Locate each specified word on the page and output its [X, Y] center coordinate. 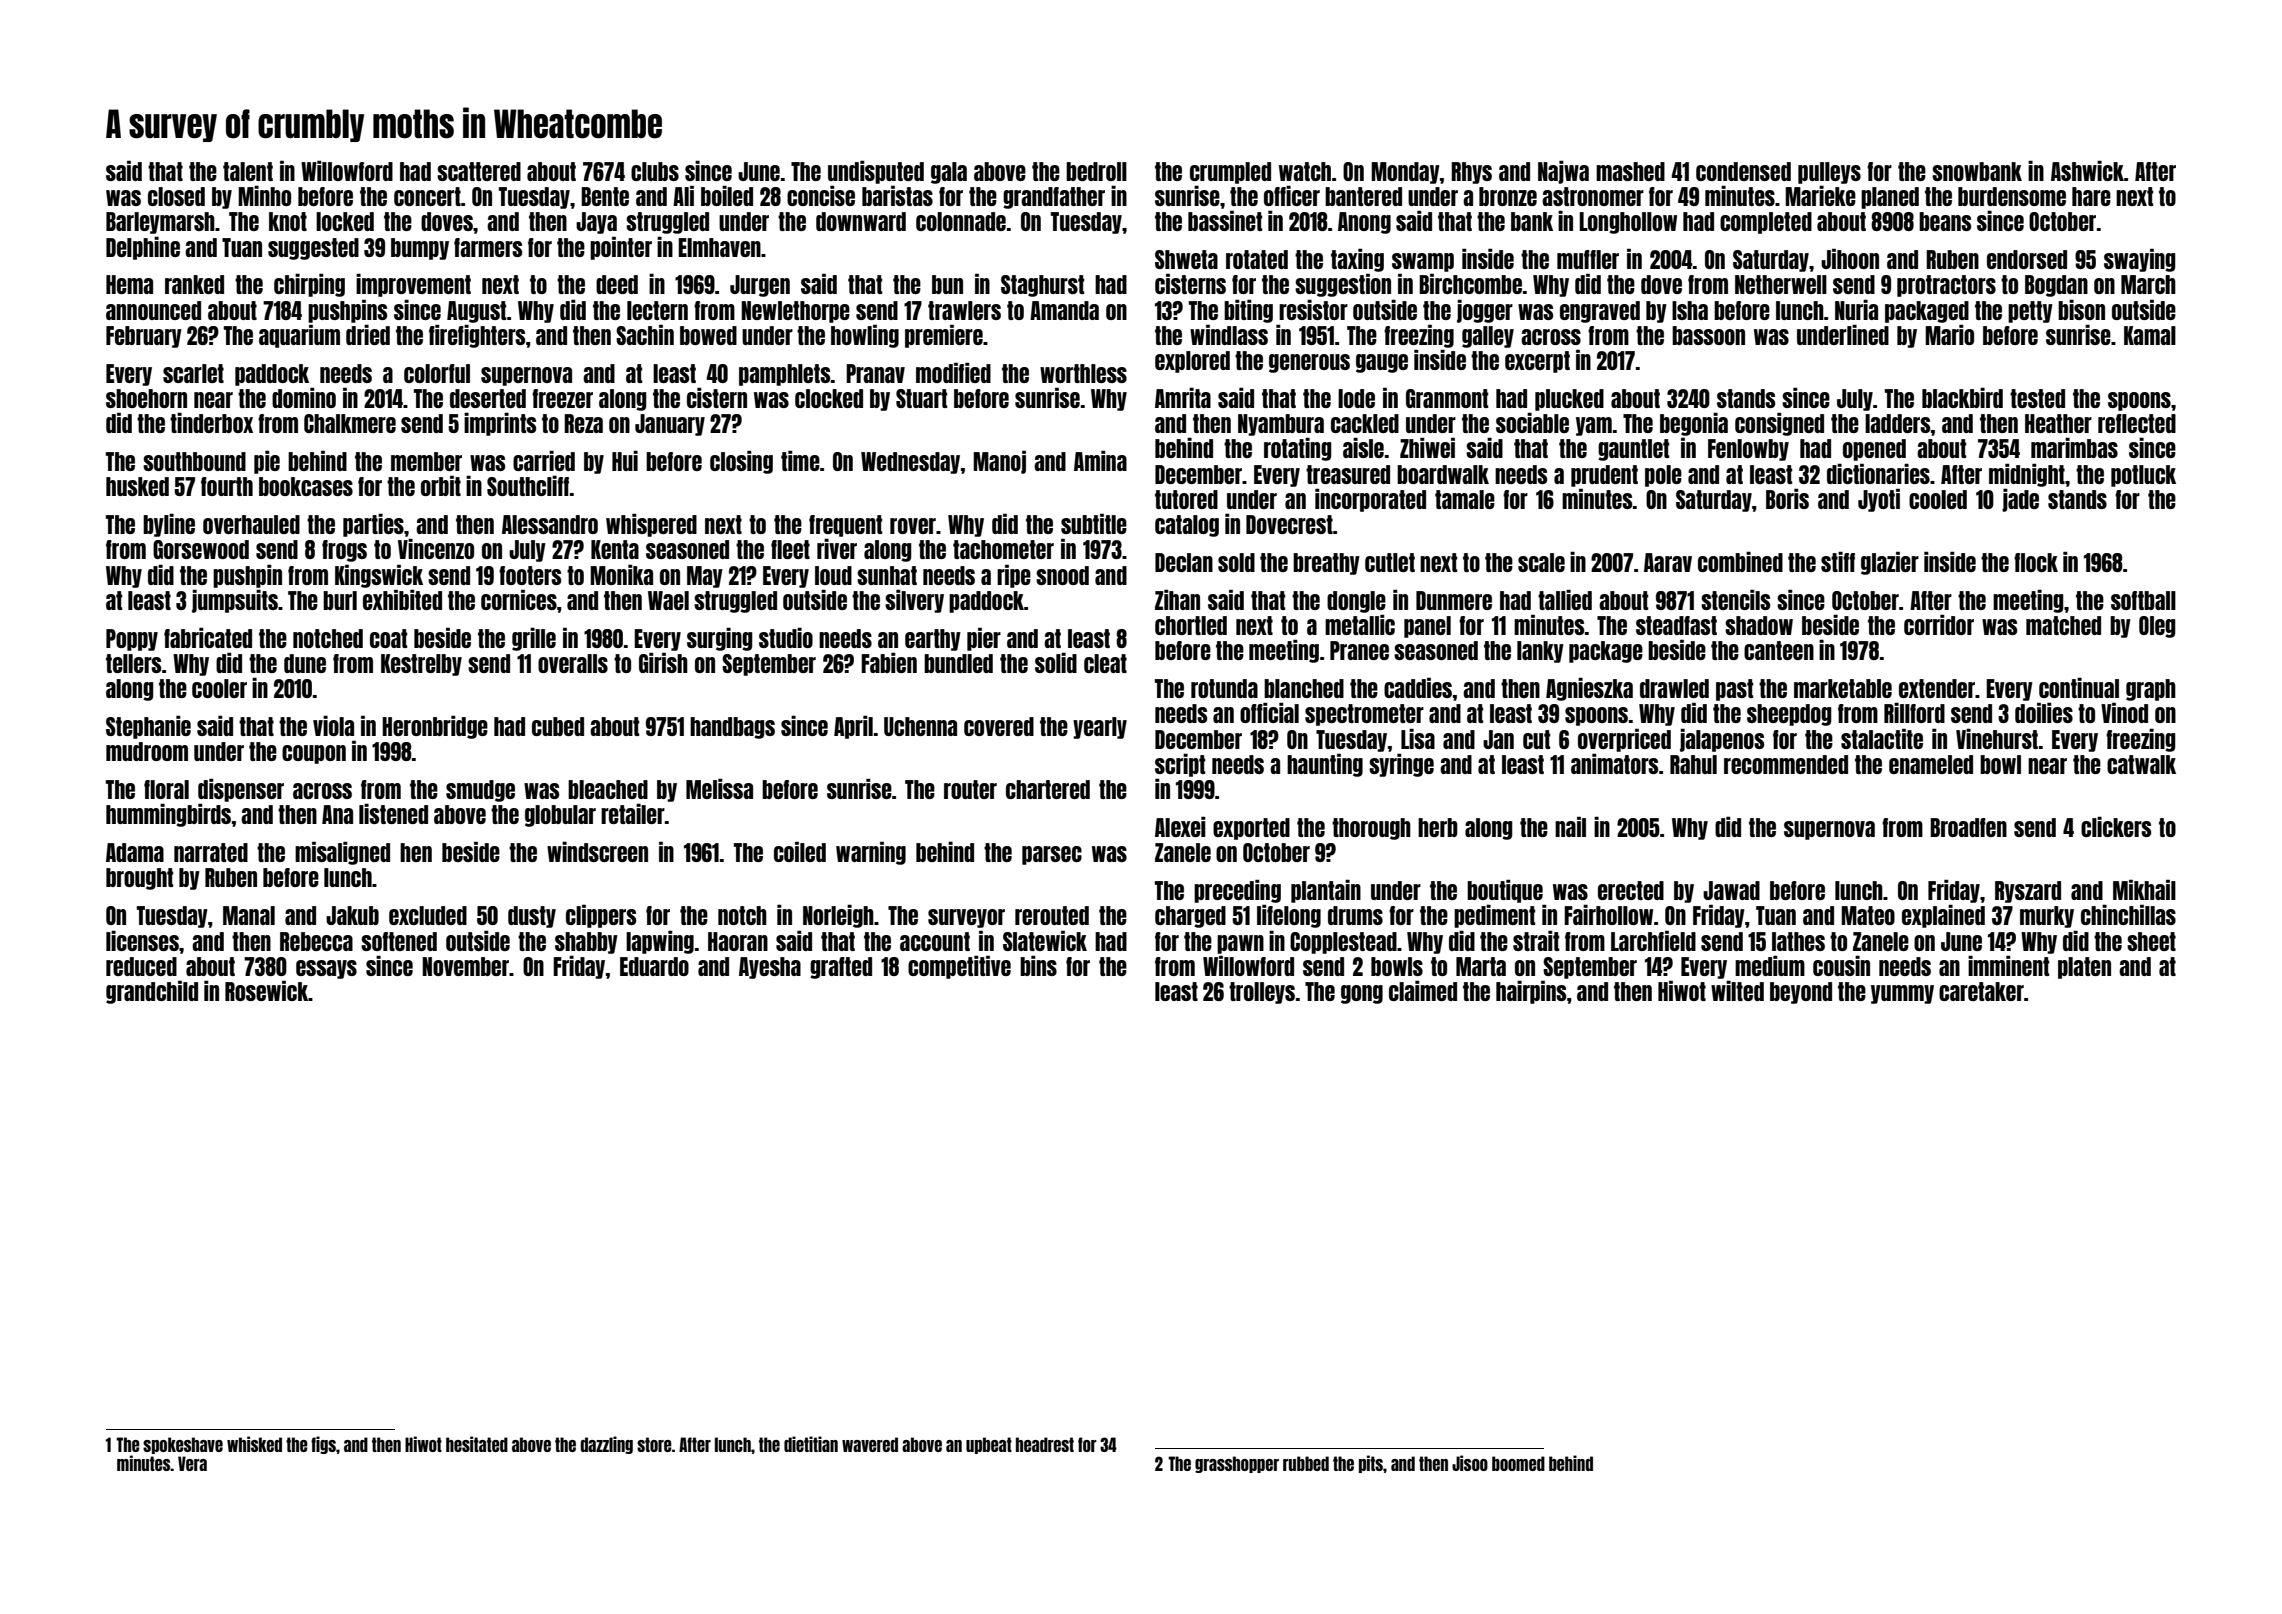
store [654, 1444]
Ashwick [2087, 170]
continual [2079, 687]
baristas [897, 195]
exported [1251, 829]
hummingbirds [168, 815]
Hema [129, 284]
